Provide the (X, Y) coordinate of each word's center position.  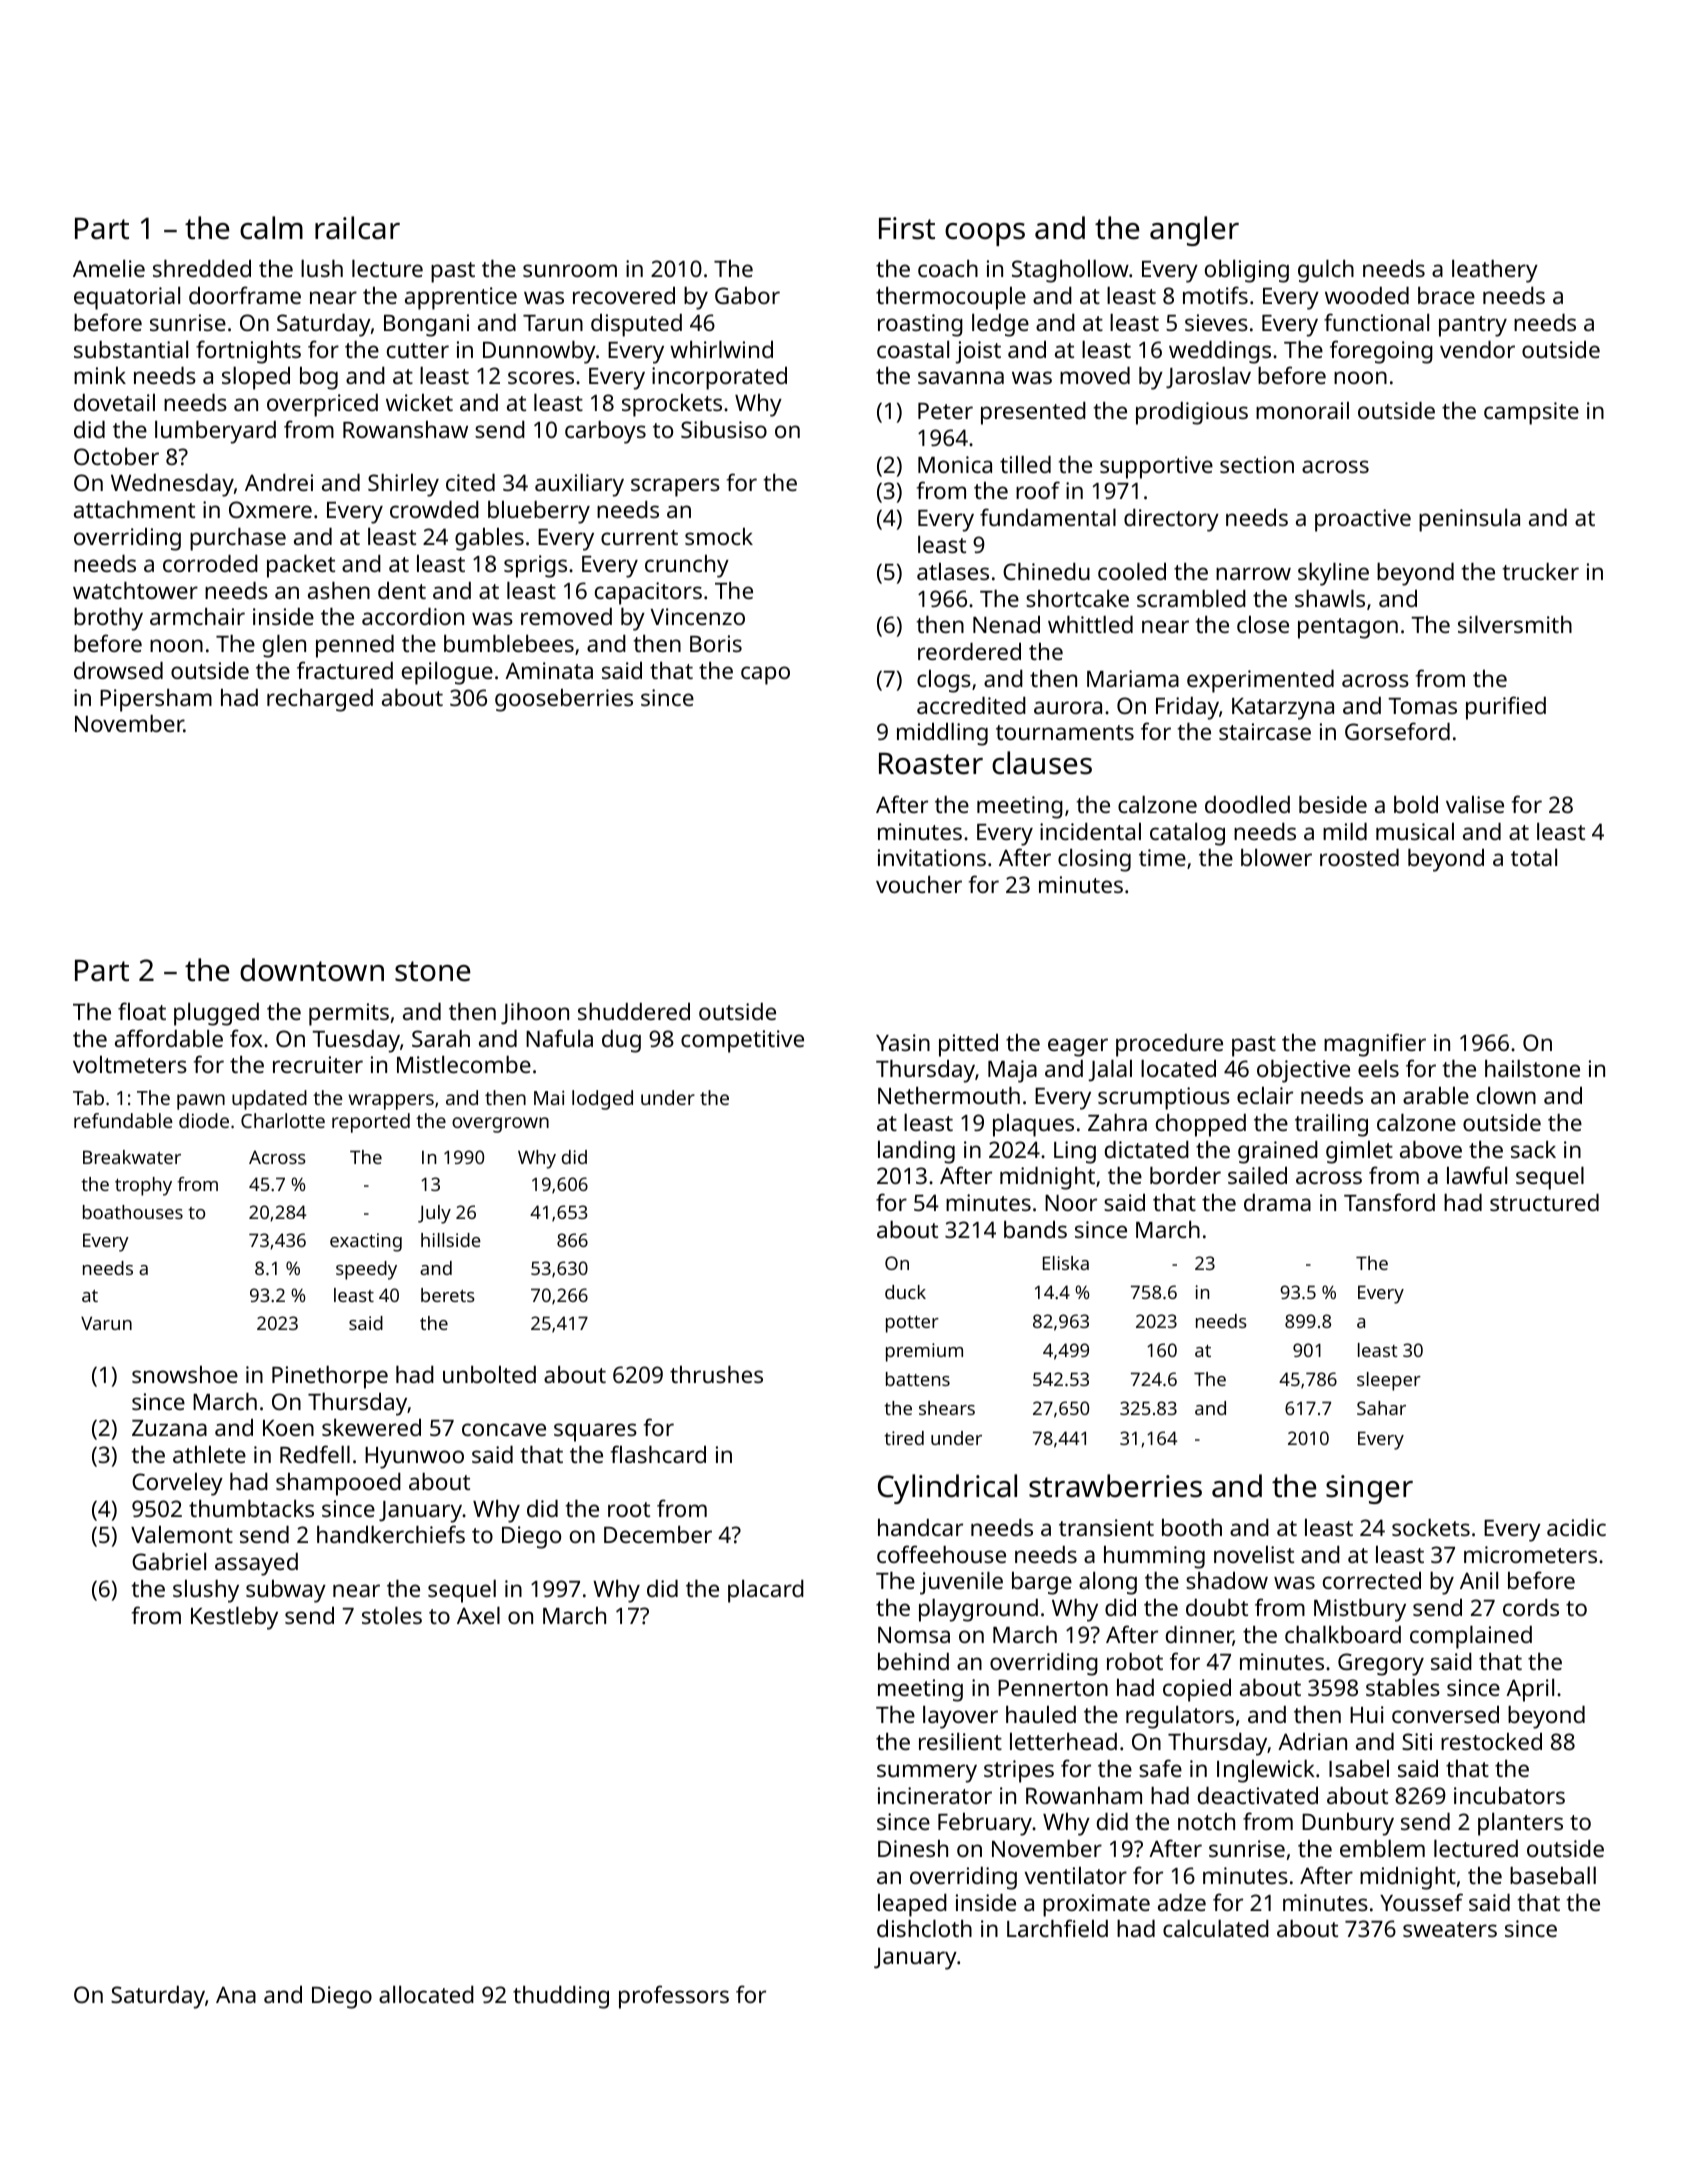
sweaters (1450, 1929)
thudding (561, 1997)
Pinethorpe (330, 1377)
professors (674, 1997)
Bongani (426, 325)
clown (1506, 1095)
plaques (1033, 1125)
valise (1475, 804)
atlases (953, 571)
